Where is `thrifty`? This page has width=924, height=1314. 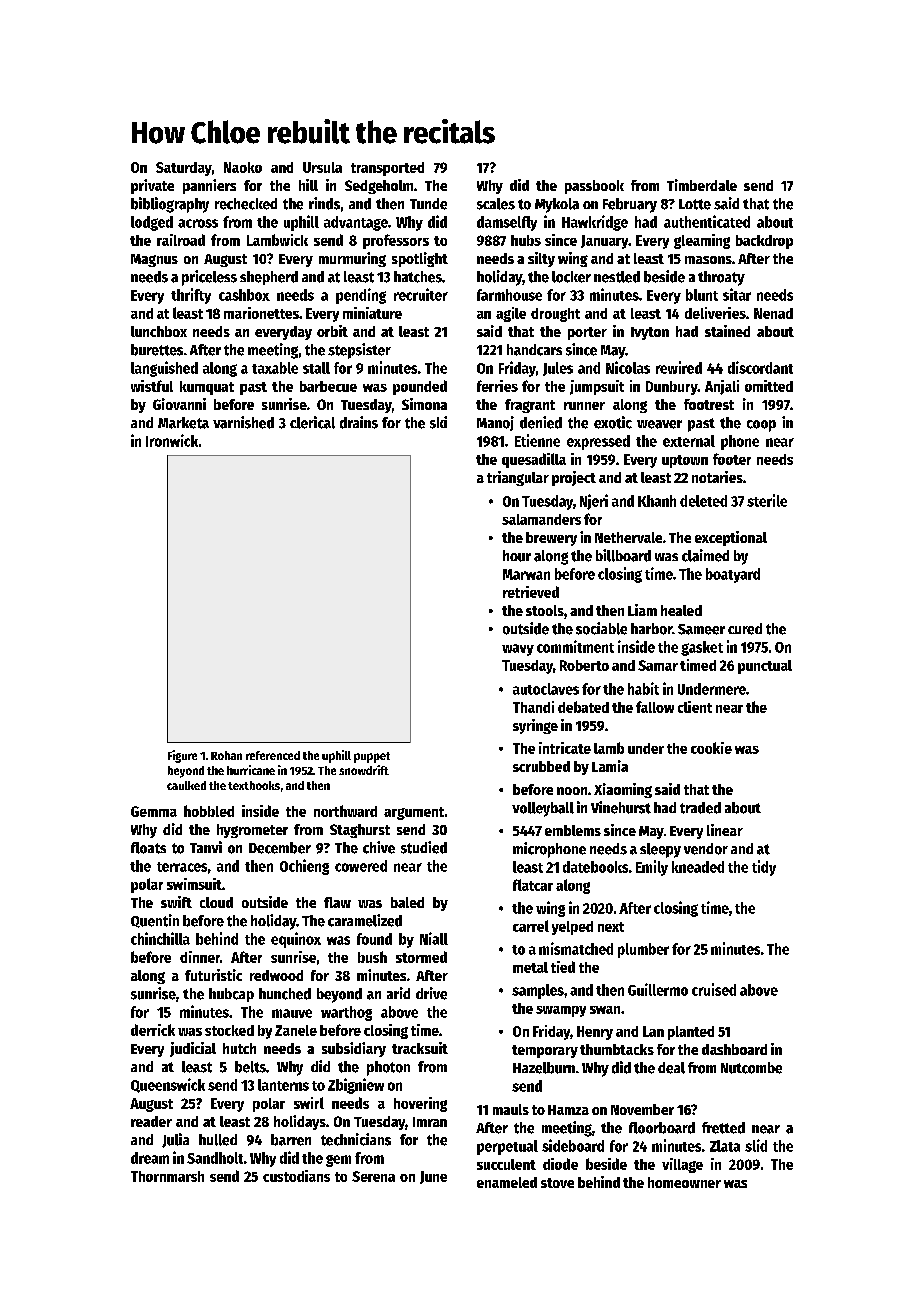 thrifty is located at coordinates (191, 296).
